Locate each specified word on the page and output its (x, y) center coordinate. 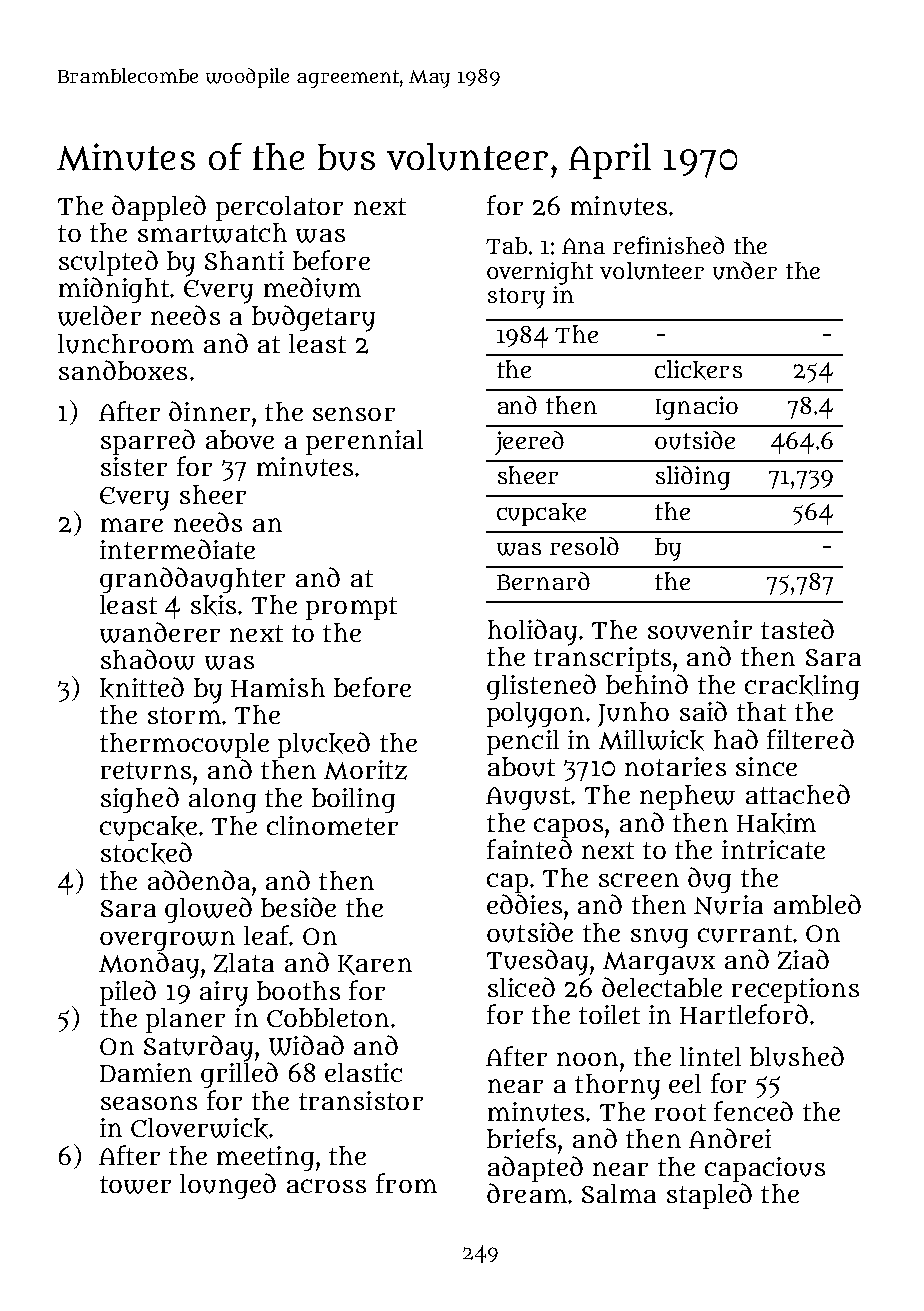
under (745, 270)
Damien (146, 1072)
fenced (753, 1111)
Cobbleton (328, 1017)
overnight (540, 273)
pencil (523, 742)
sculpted (108, 263)
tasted (797, 629)
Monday (149, 965)
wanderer (160, 632)
